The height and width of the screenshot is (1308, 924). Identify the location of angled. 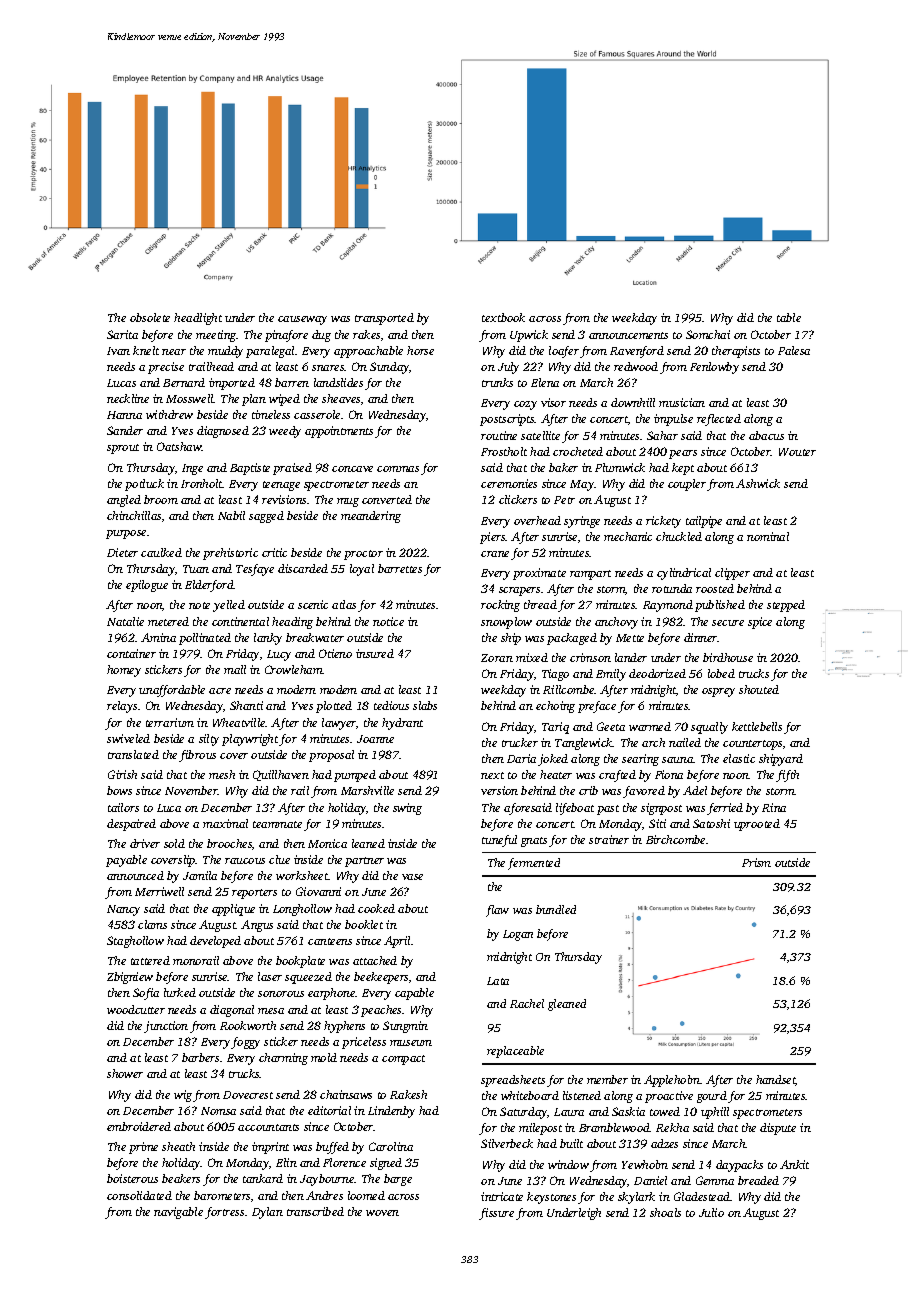
(124, 501).
